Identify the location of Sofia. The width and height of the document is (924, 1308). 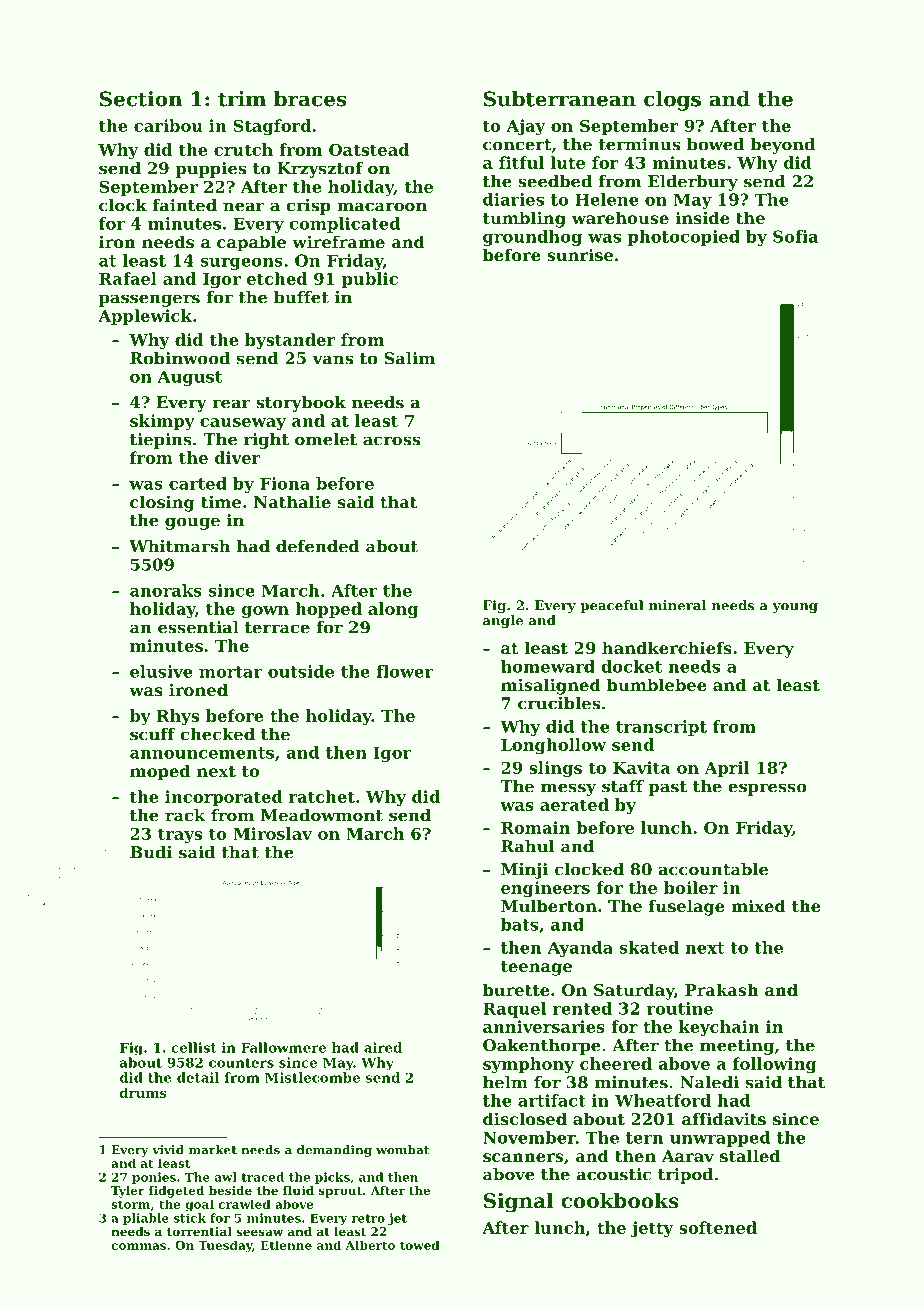
(795, 236).
